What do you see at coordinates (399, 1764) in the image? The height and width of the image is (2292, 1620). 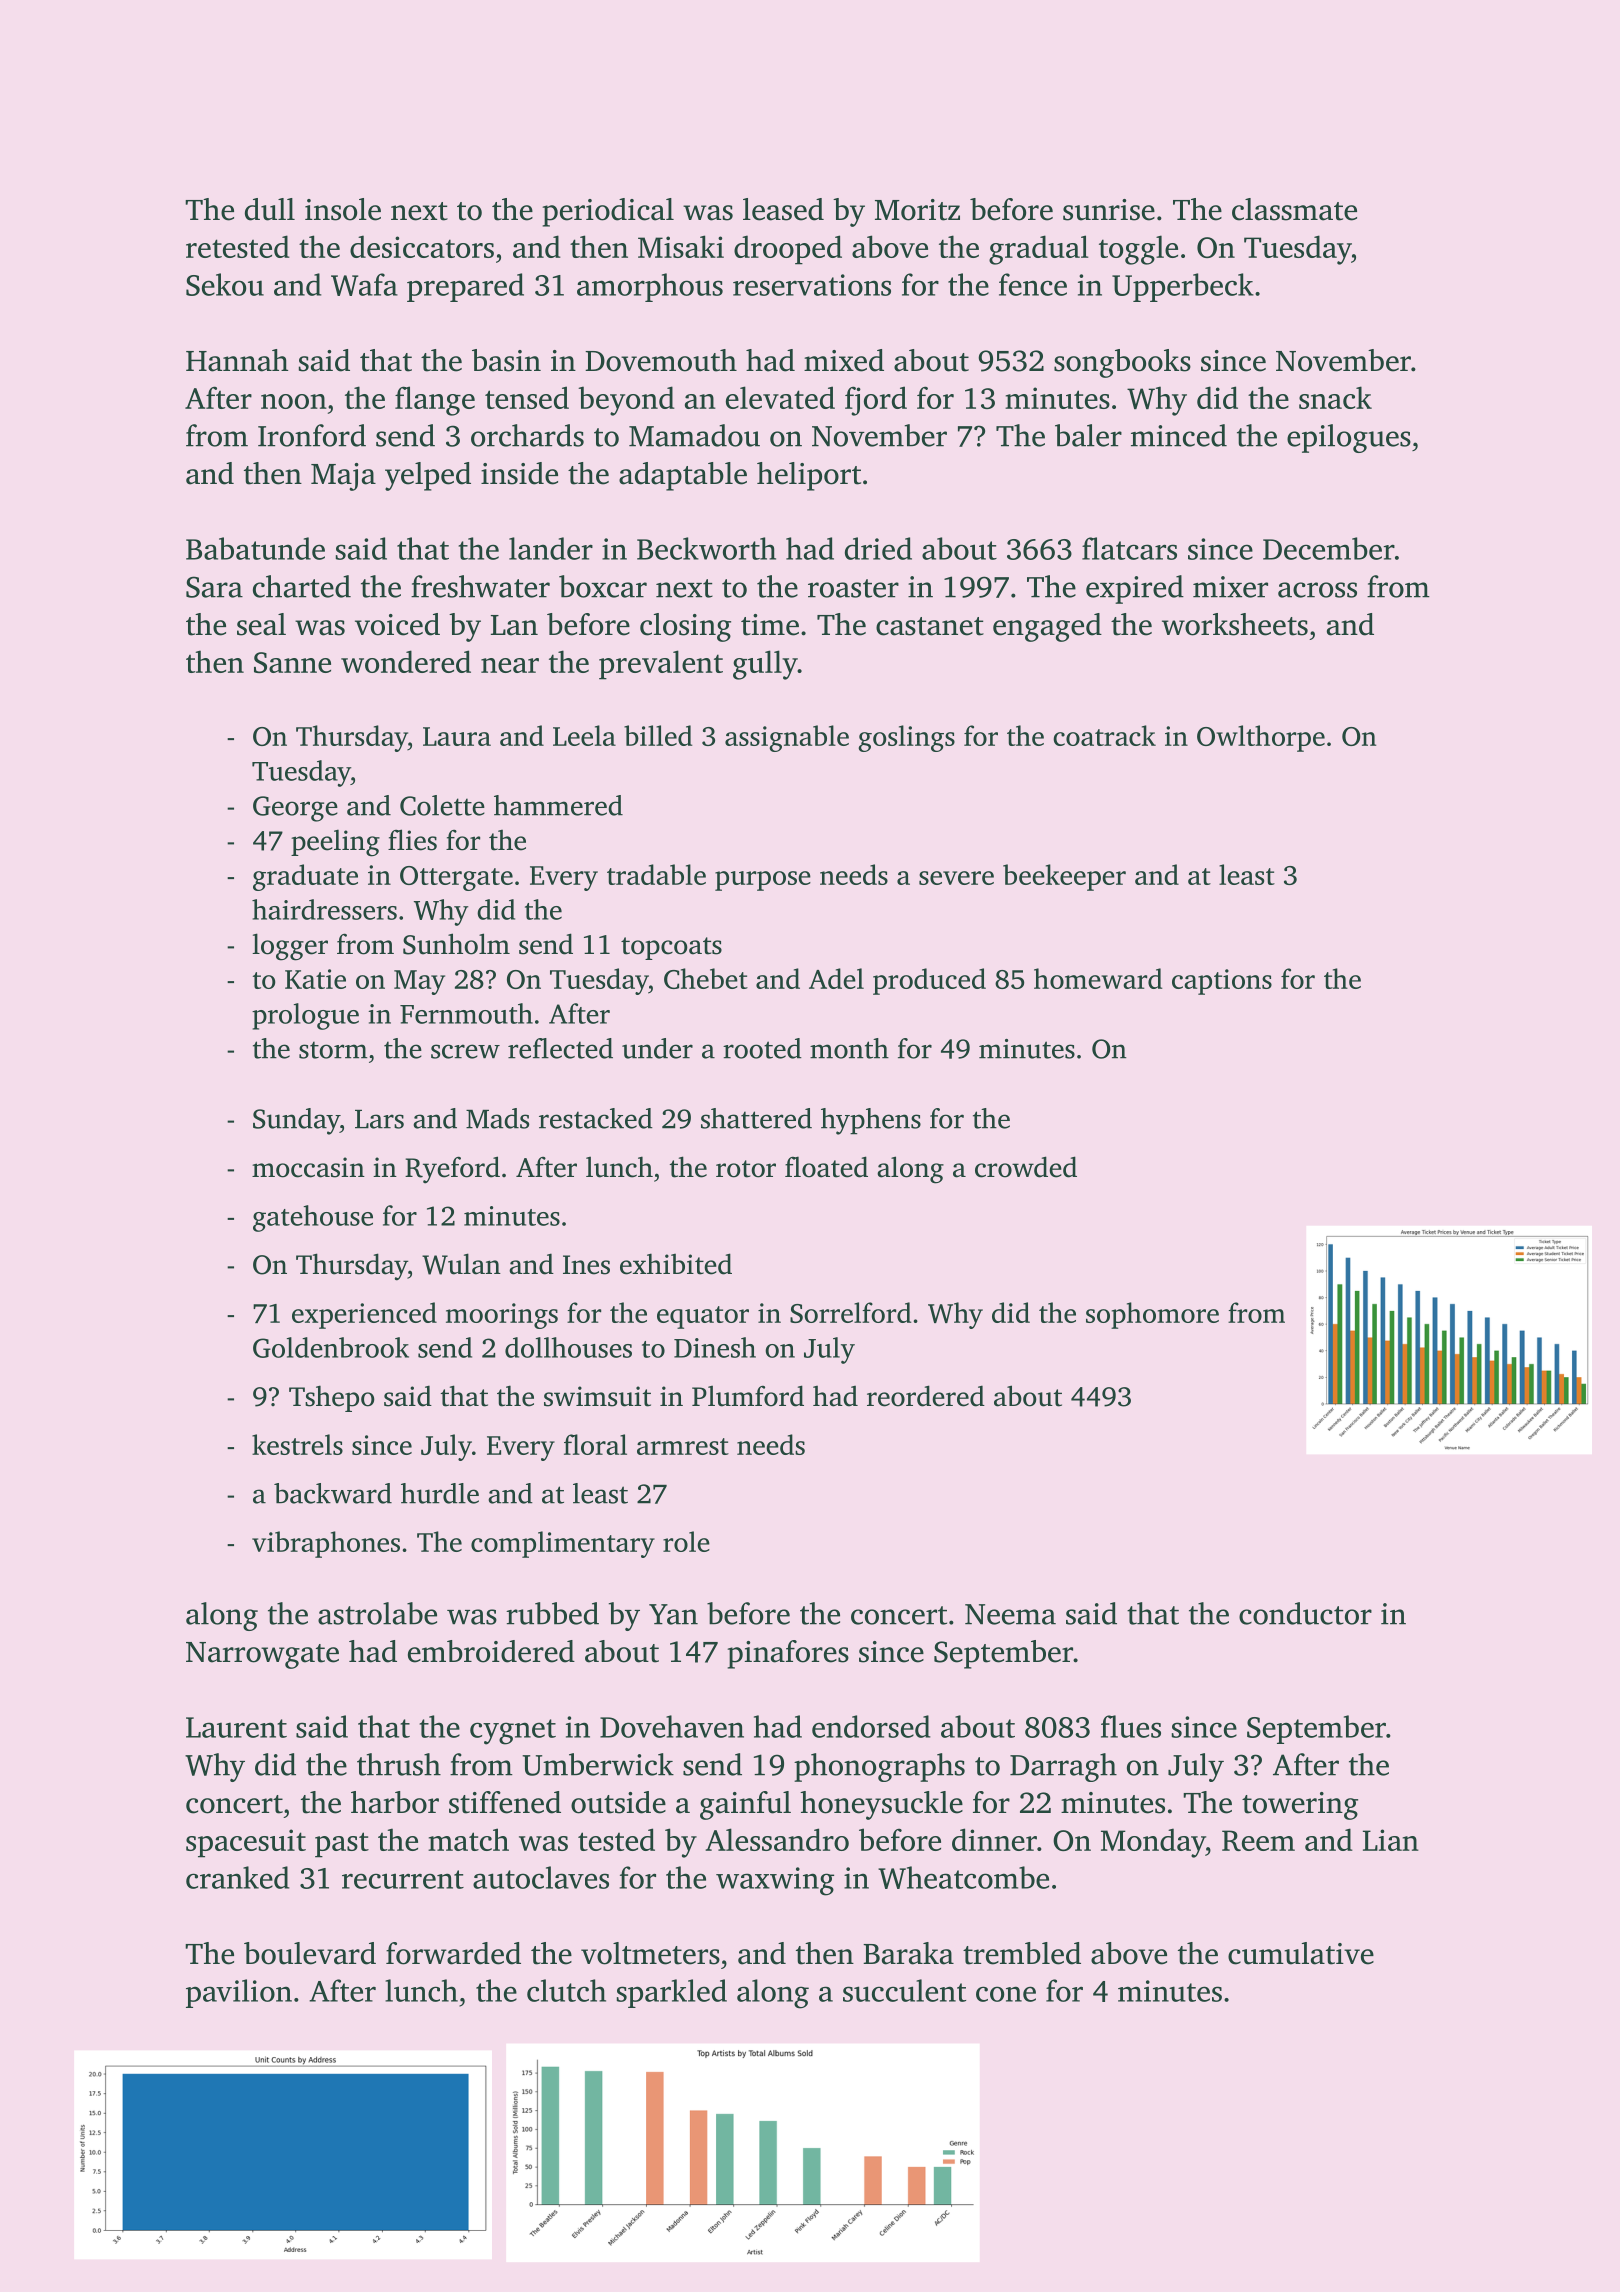 I see `thrush` at bounding box center [399, 1764].
